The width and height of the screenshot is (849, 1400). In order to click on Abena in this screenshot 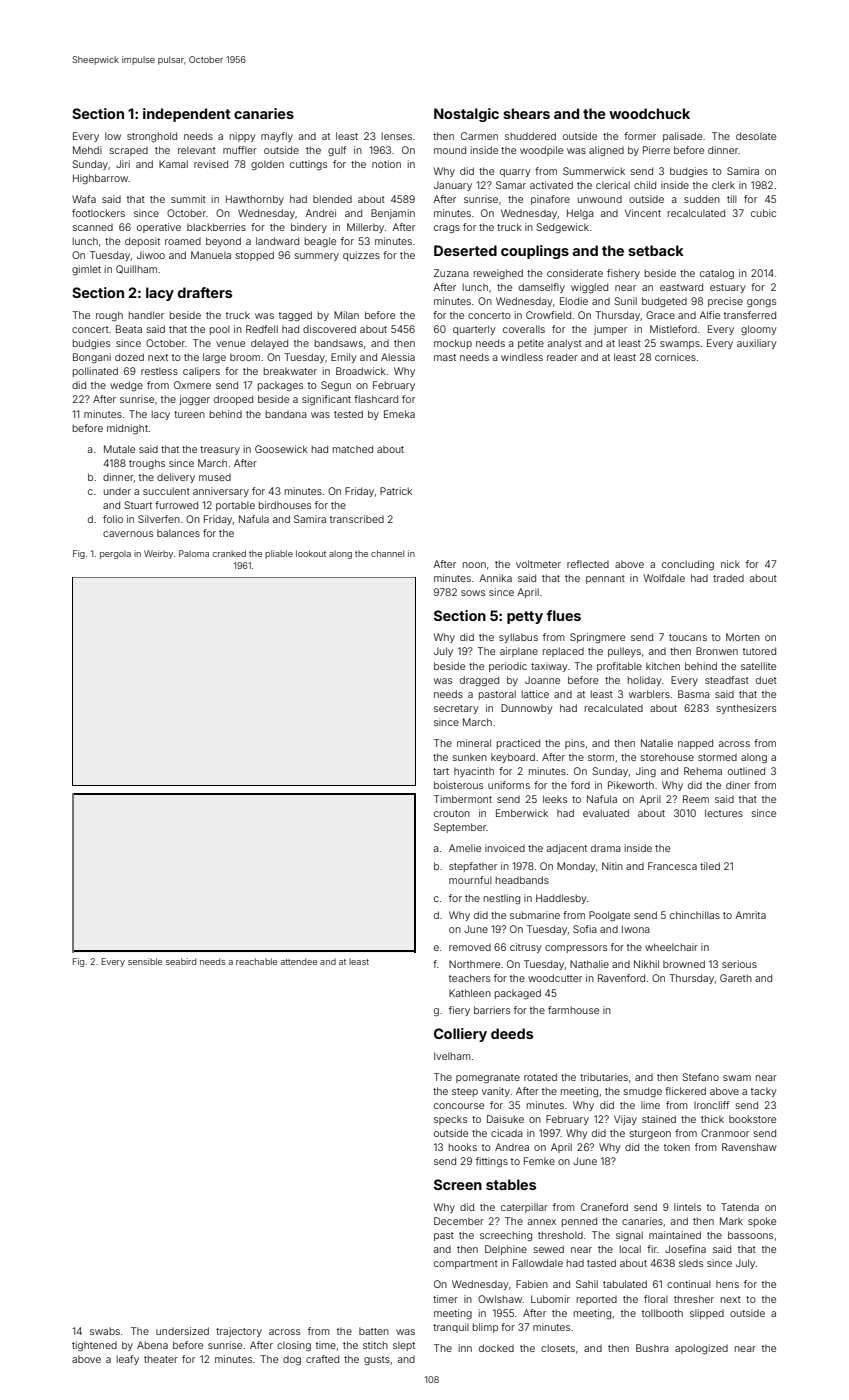, I will do `click(152, 1345)`.
